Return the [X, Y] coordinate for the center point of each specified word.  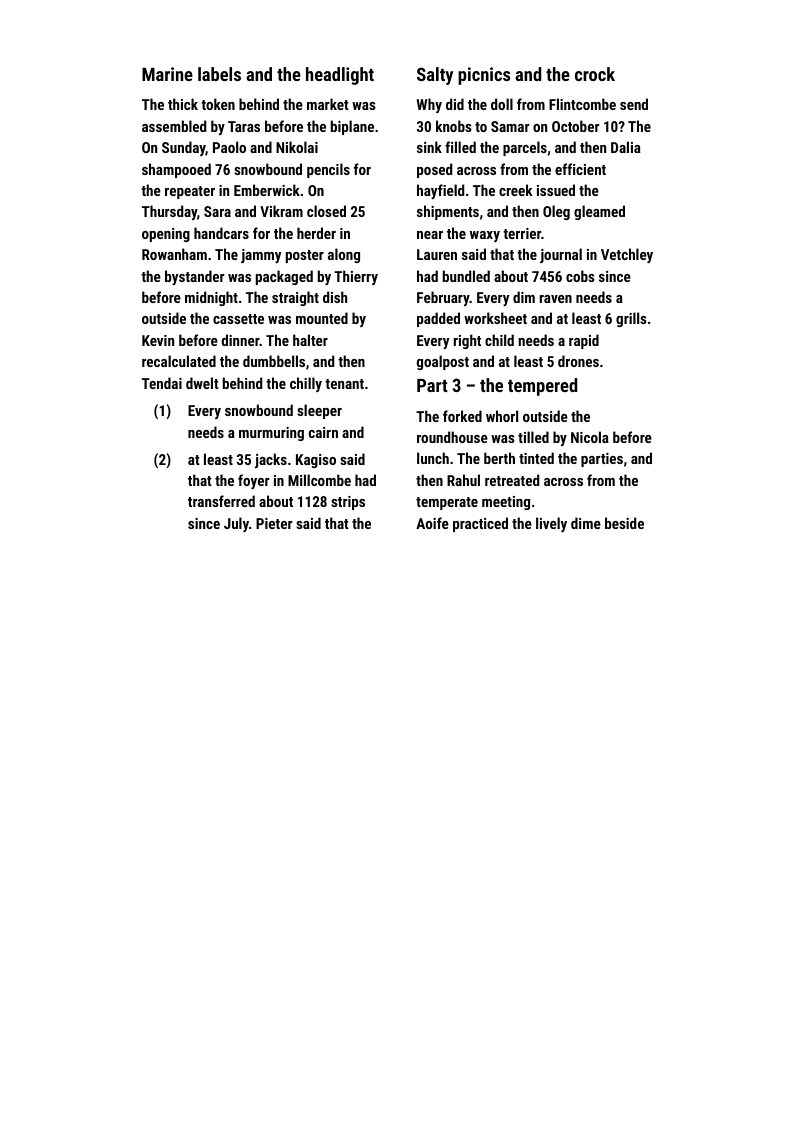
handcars [221, 233]
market [328, 104]
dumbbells [274, 361]
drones [578, 361]
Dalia [626, 147]
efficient [580, 169]
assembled [174, 126]
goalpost [443, 362]
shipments [448, 212]
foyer [253, 481]
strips [348, 503]
